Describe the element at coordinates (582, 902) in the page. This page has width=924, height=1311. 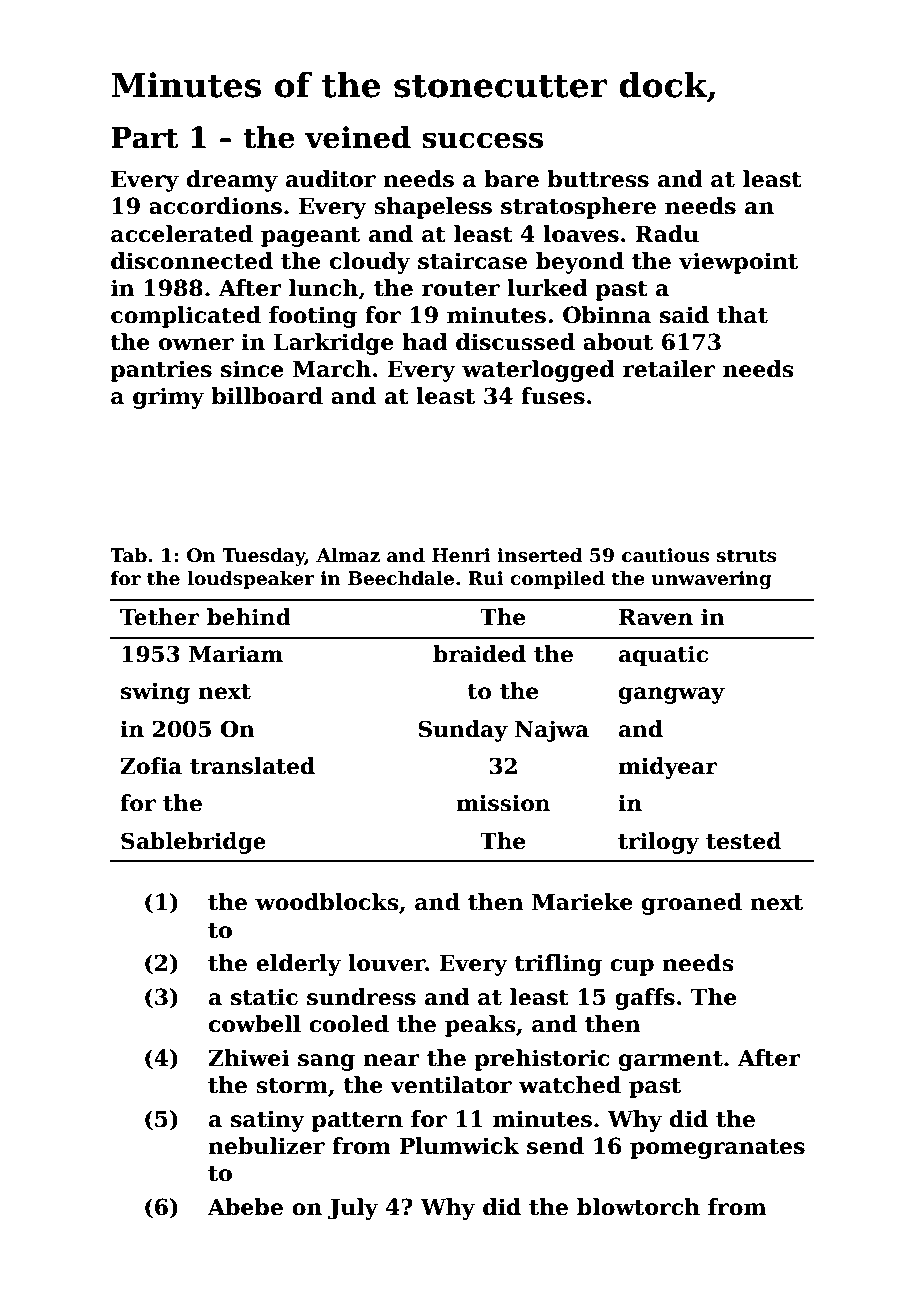
I see `Marieke` at that location.
